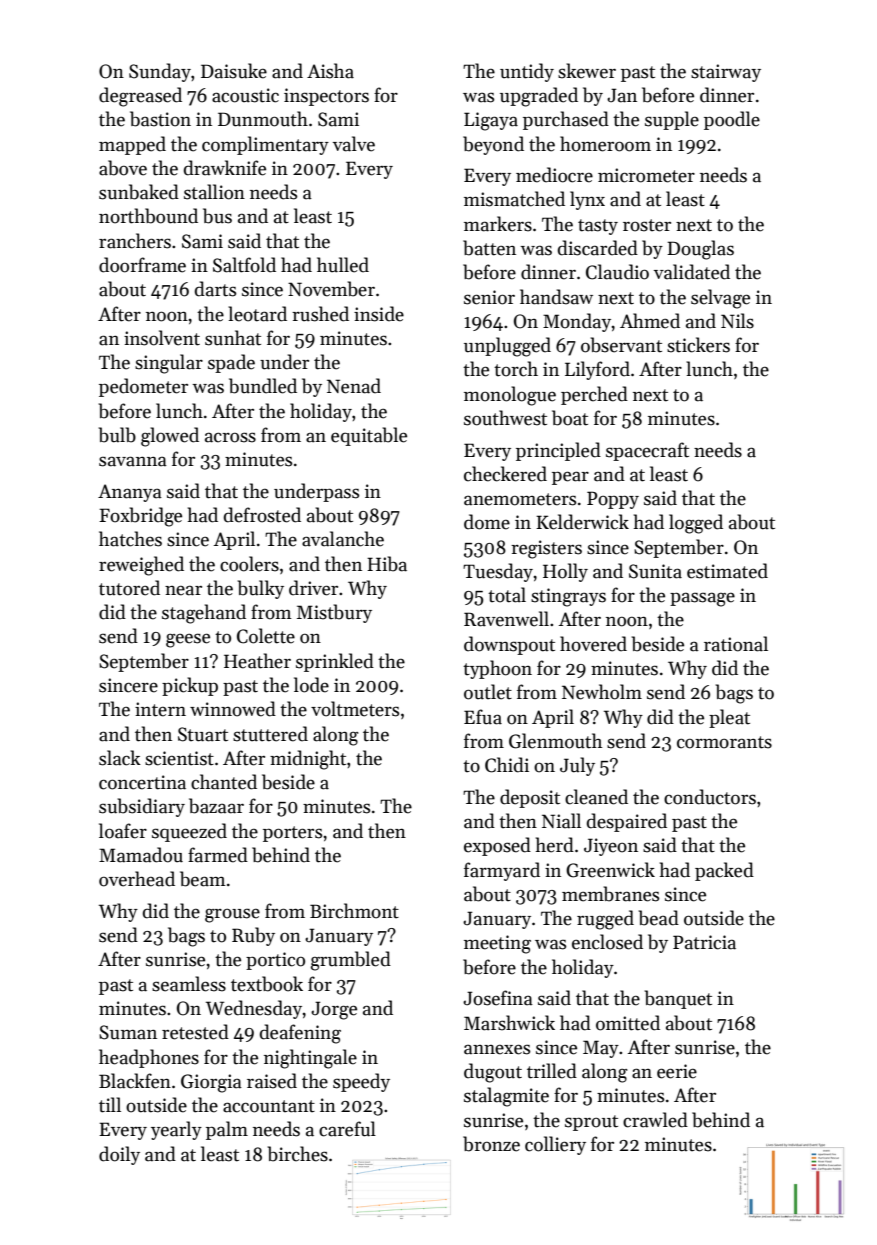 The height and width of the screenshot is (1245, 877). Describe the element at coordinates (227, 1130) in the screenshot. I see `palm` at that location.
